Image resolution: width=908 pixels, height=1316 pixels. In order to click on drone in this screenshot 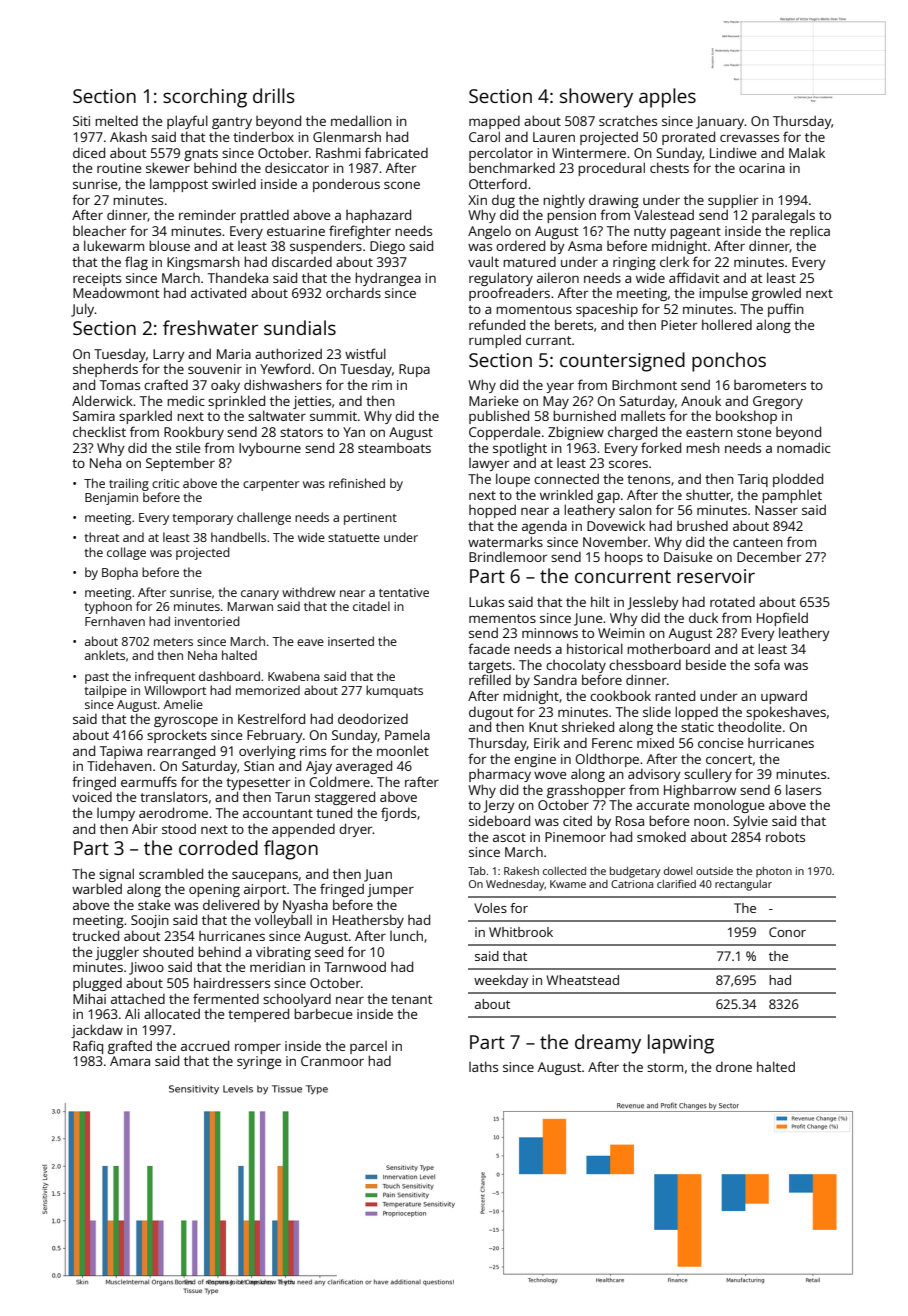, I will do `click(734, 1067)`.
